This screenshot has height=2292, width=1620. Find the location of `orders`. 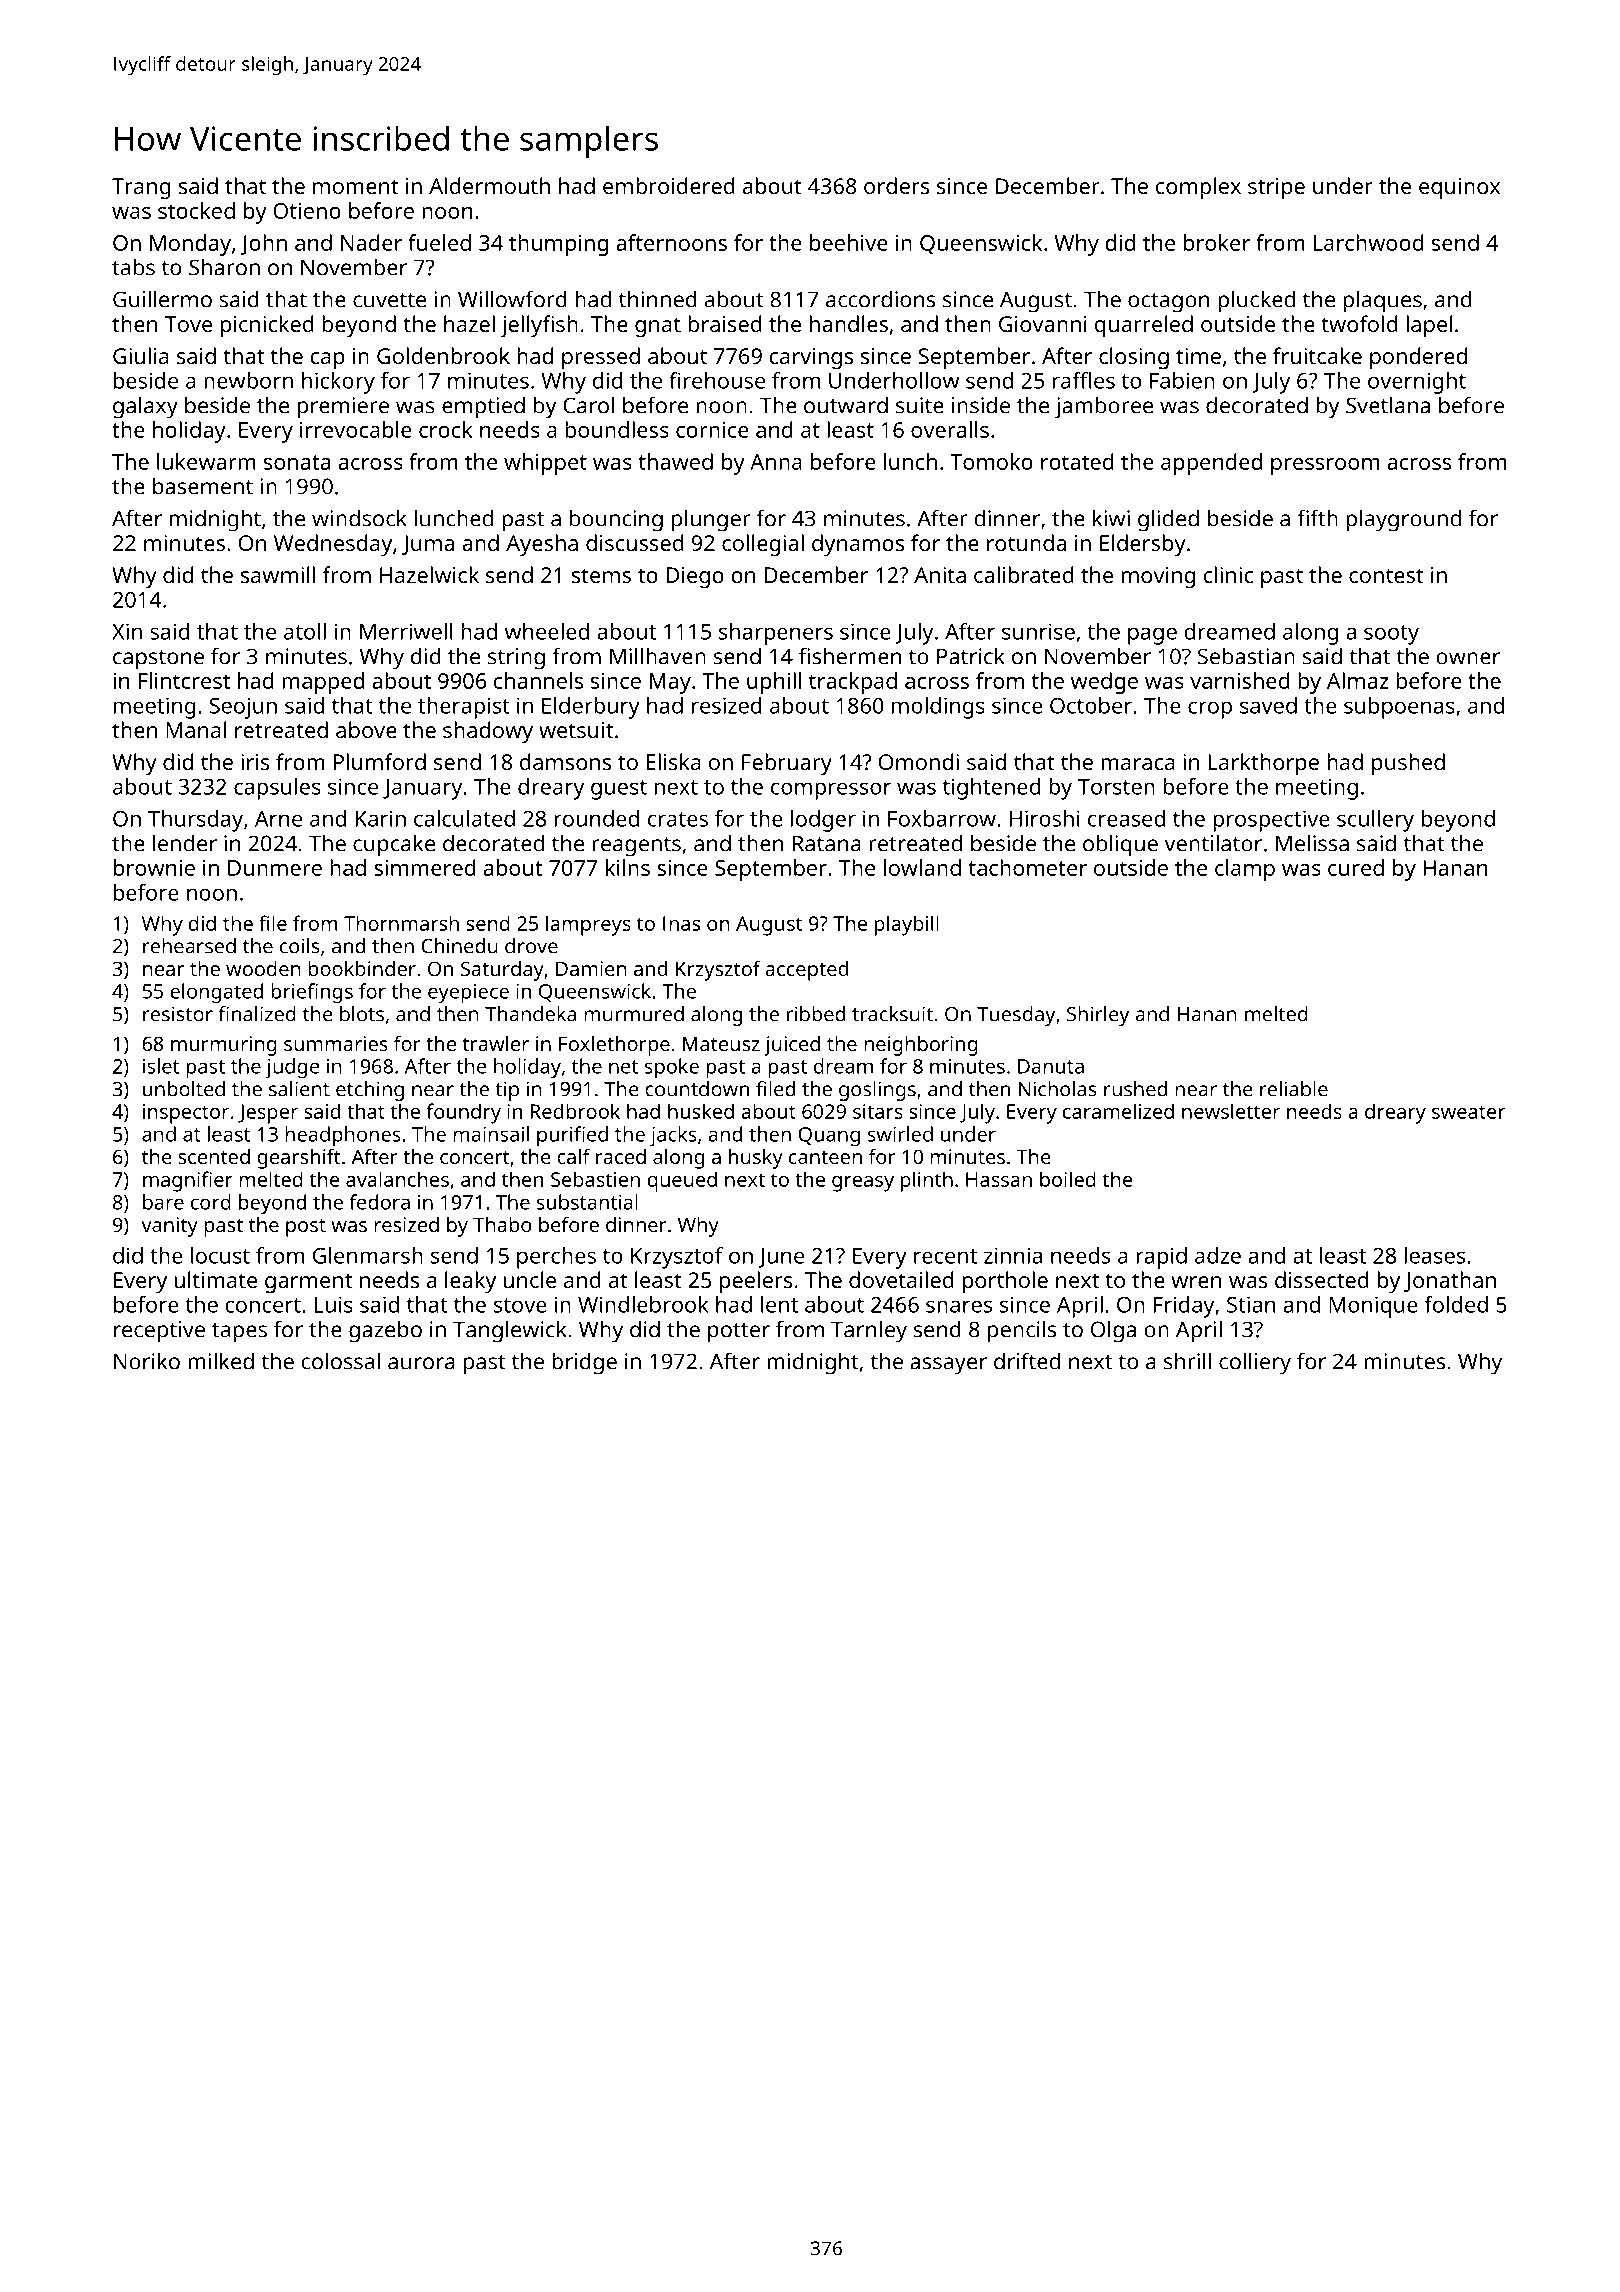

orders is located at coordinates (897, 185).
